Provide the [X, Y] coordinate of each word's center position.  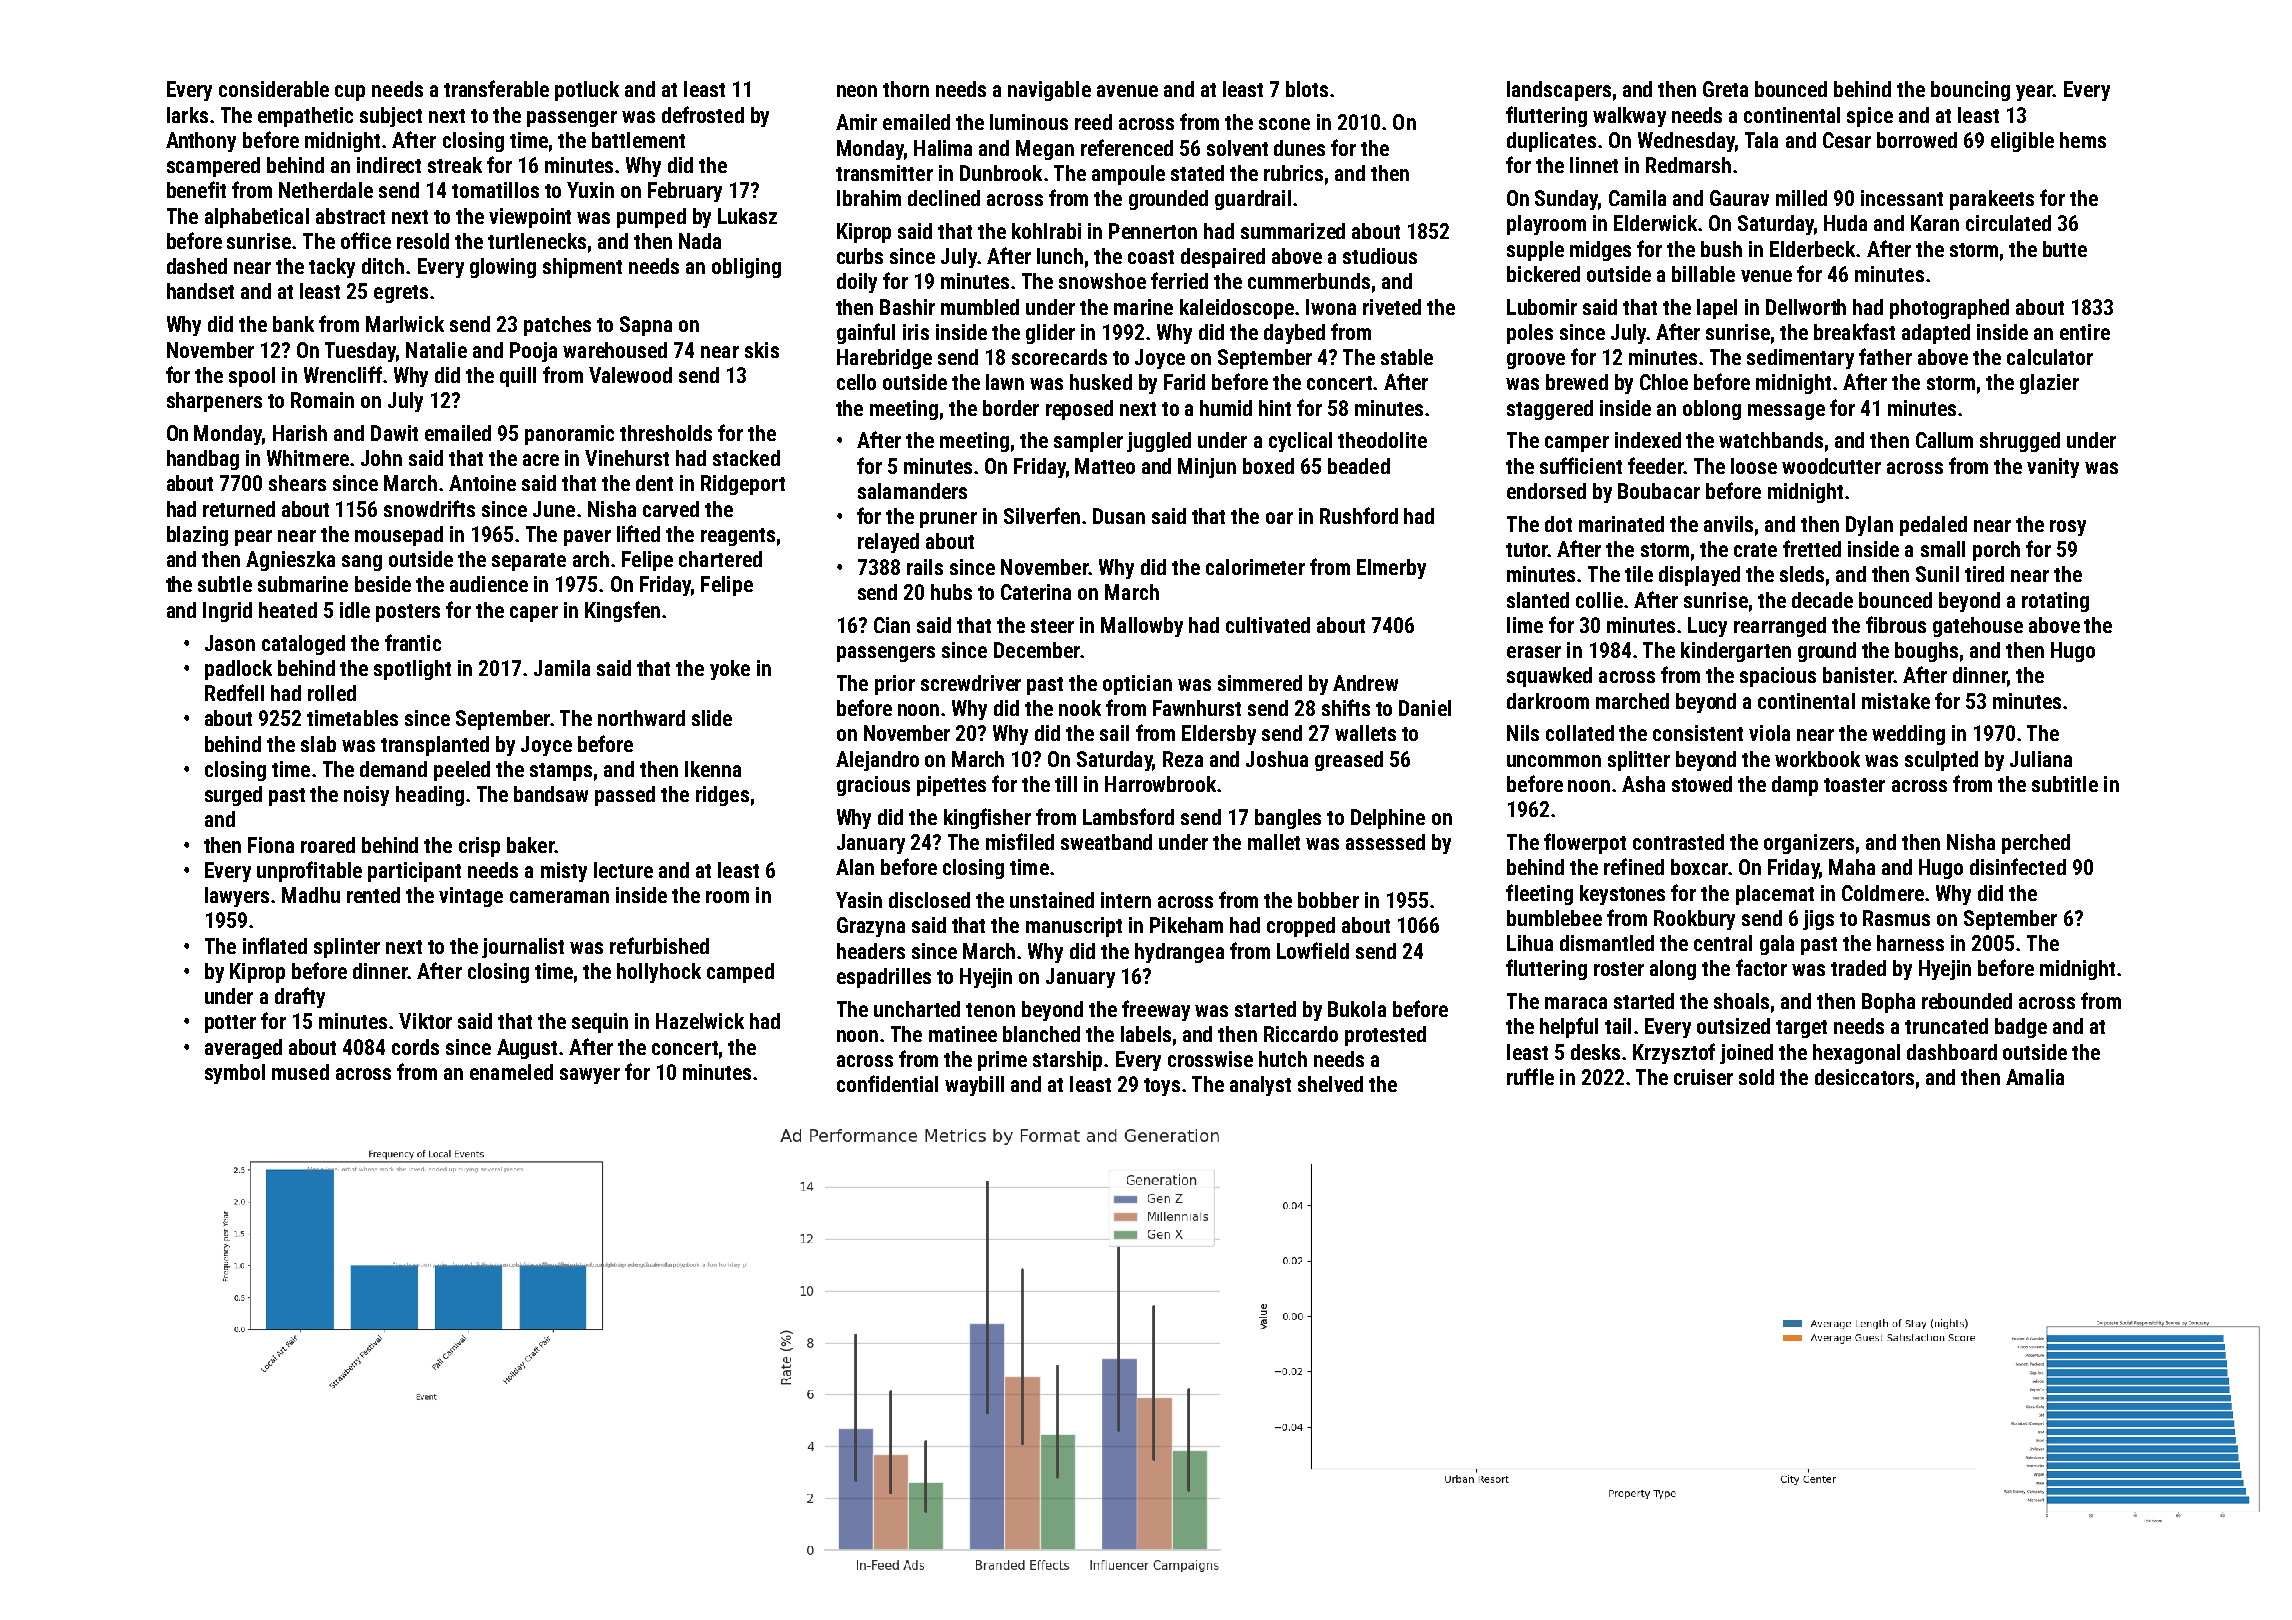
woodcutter [1831, 466]
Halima [943, 148]
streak [455, 165]
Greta [1725, 89]
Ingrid [227, 612]
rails [925, 567]
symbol [235, 1074]
